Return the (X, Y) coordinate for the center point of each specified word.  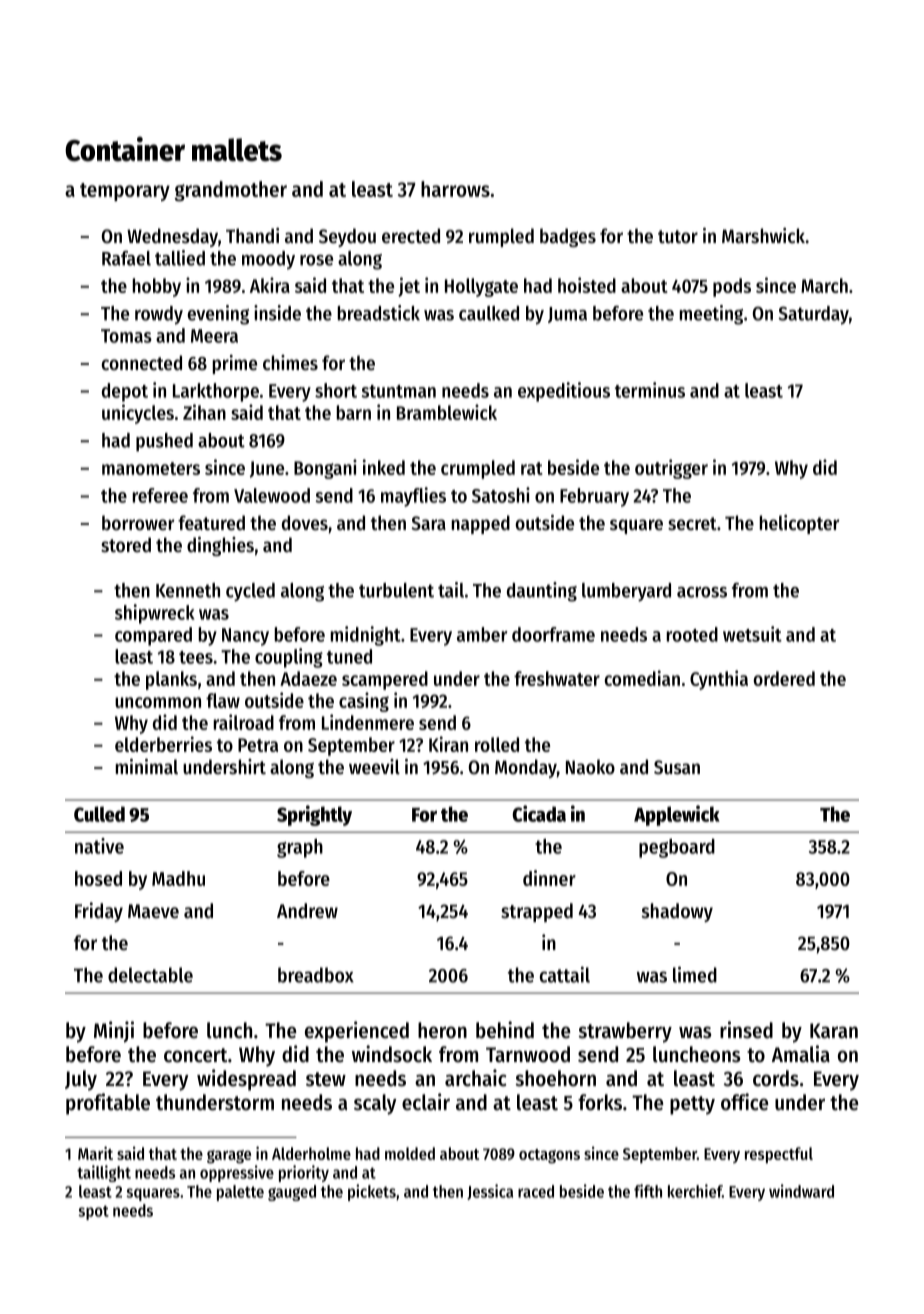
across (702, 592)
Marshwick (763, 236)
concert (195, 1055)
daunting (542, 592)
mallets (237, 150)
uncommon (158, 702)
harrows (455, 189)
